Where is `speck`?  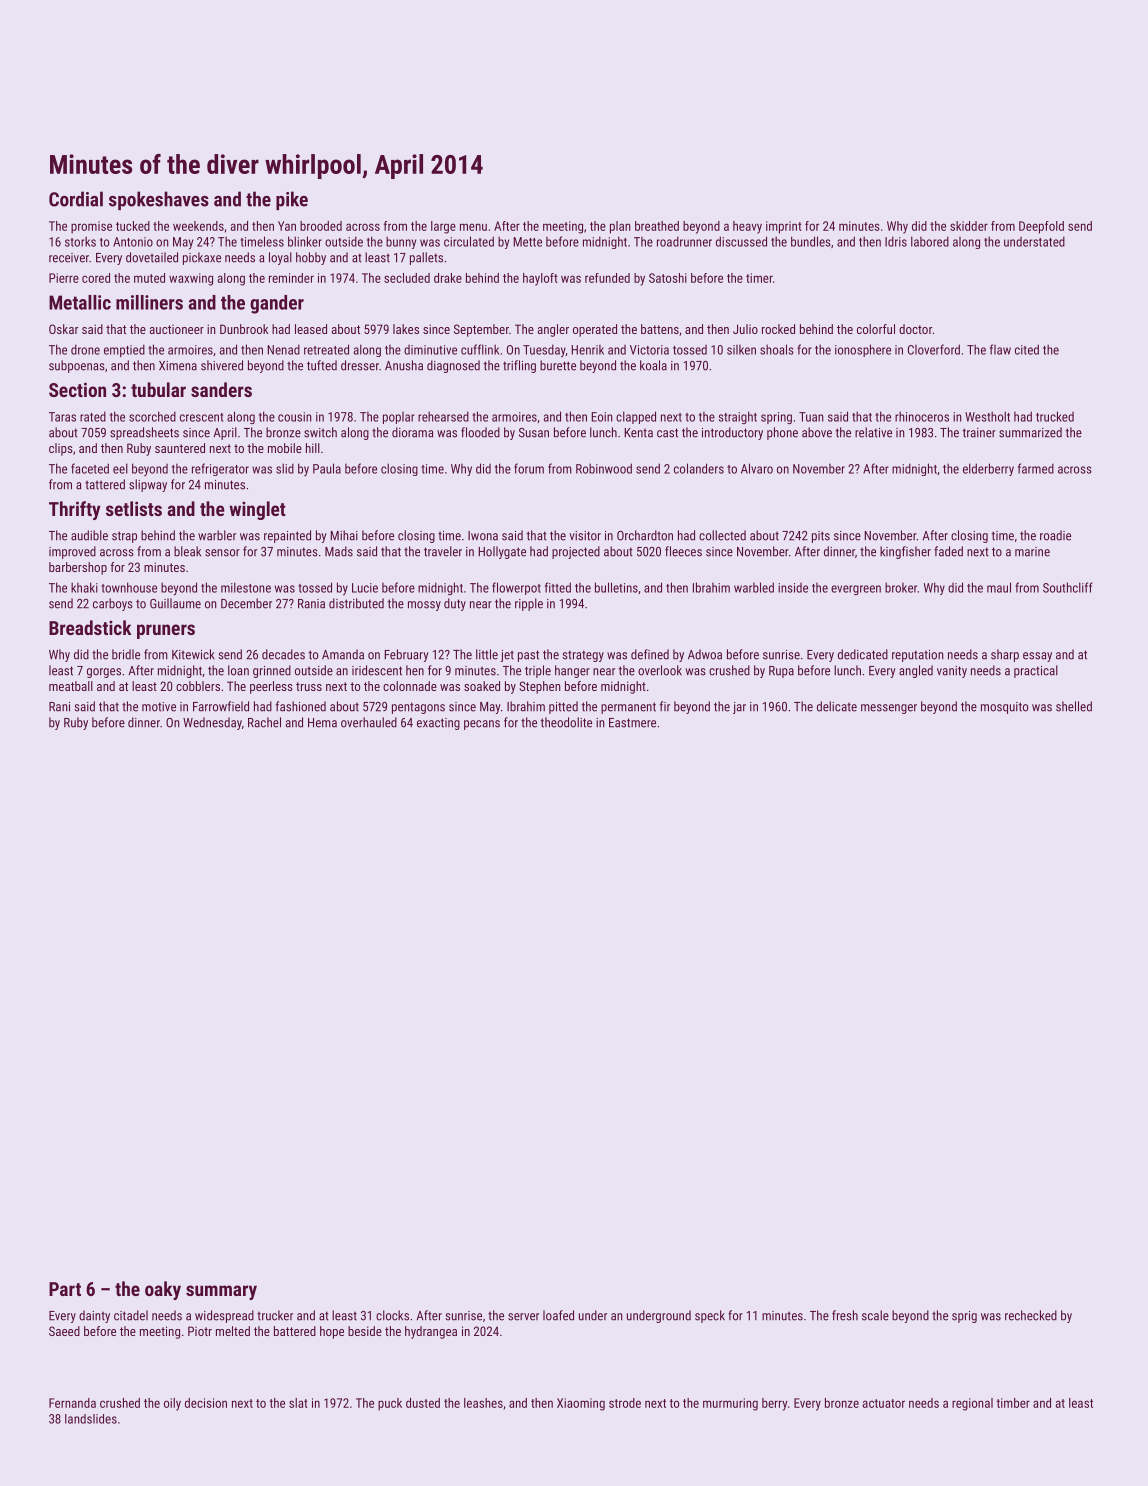
speck is located at coordinates (710, 1316).
